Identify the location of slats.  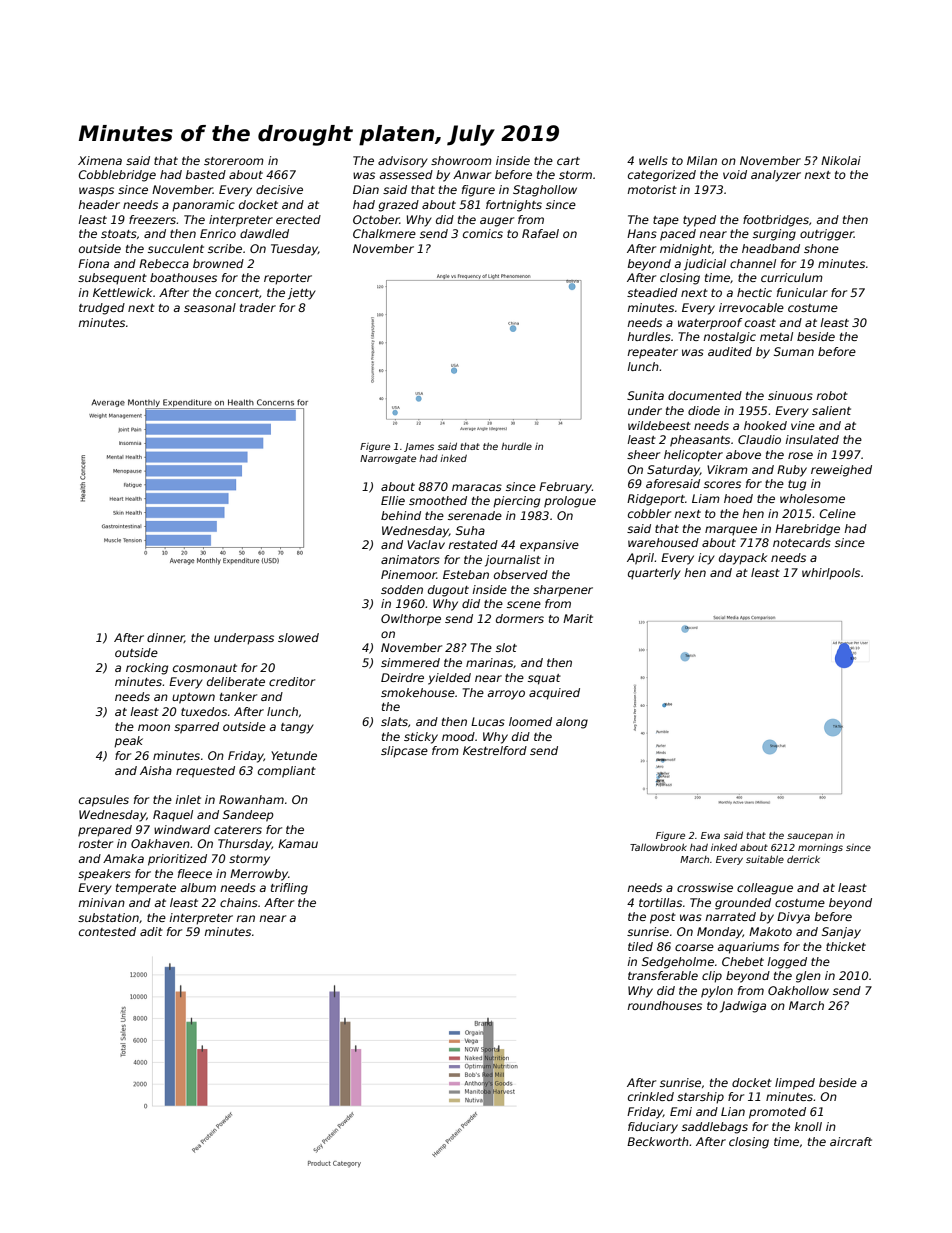
(394, 721).
